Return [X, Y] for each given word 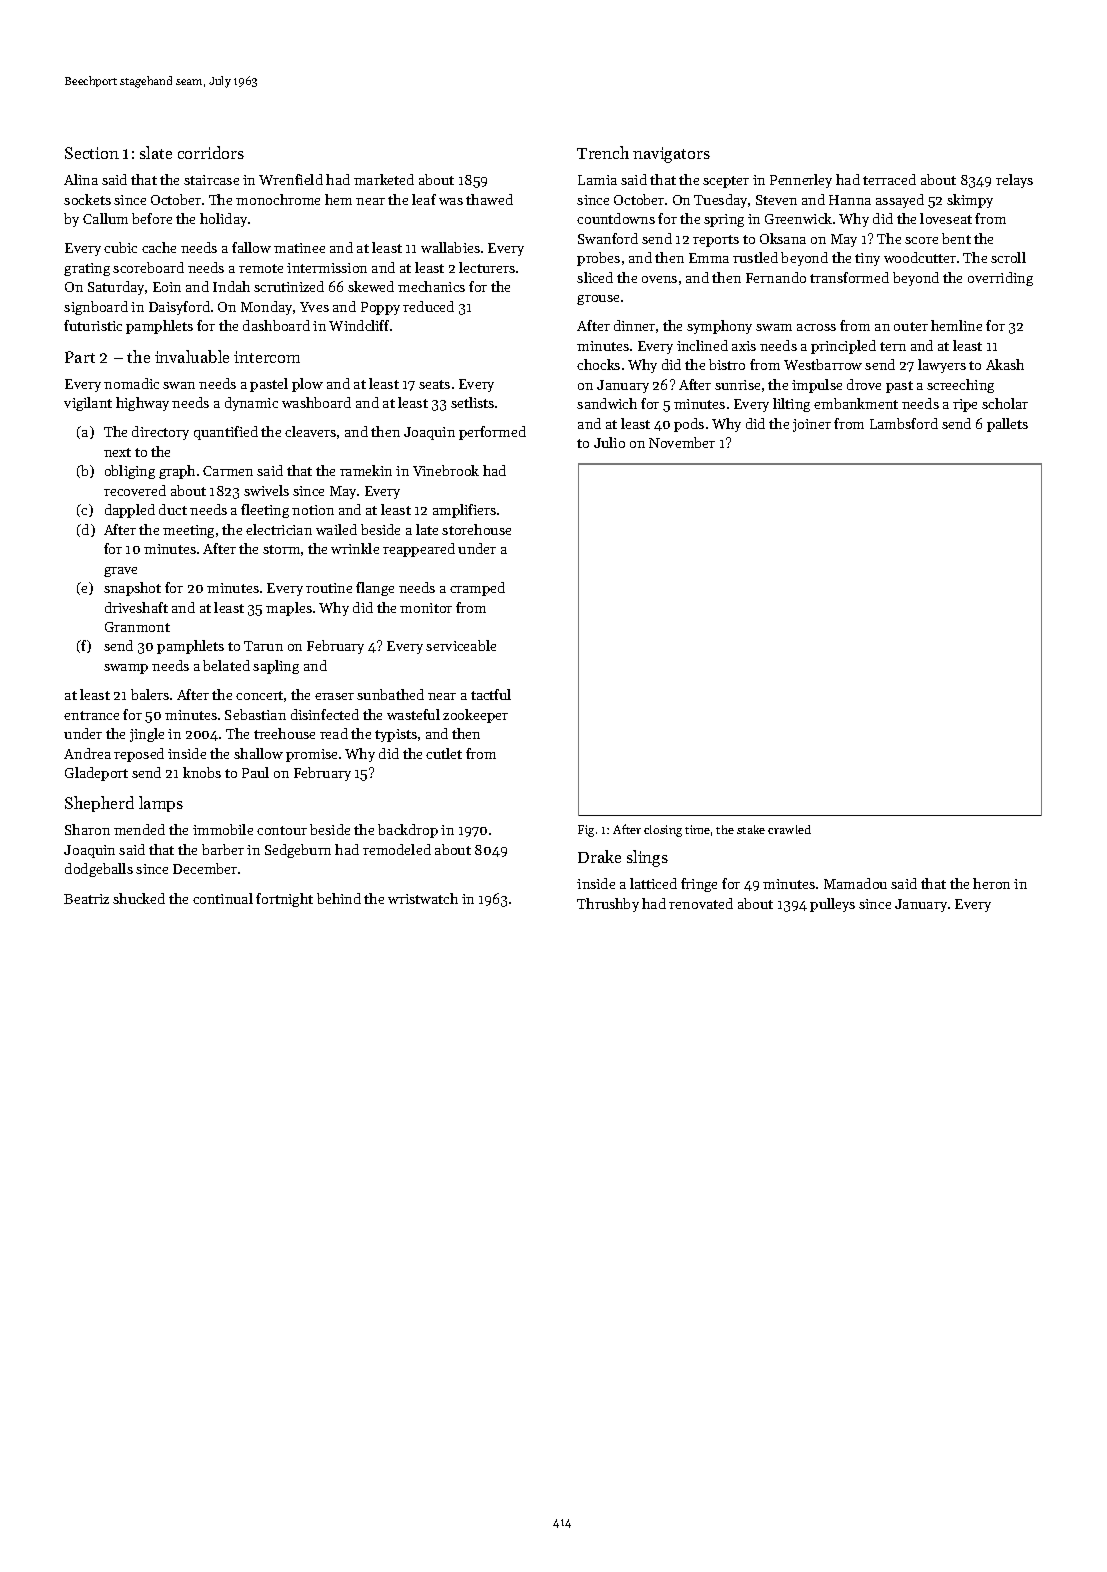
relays [1014, 181]
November [682, 442]
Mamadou [855, 883]
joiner [812, 425]
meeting [188, 531]
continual [223, 898]
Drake [599, 856]
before [152, 218]
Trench [603, 152]
